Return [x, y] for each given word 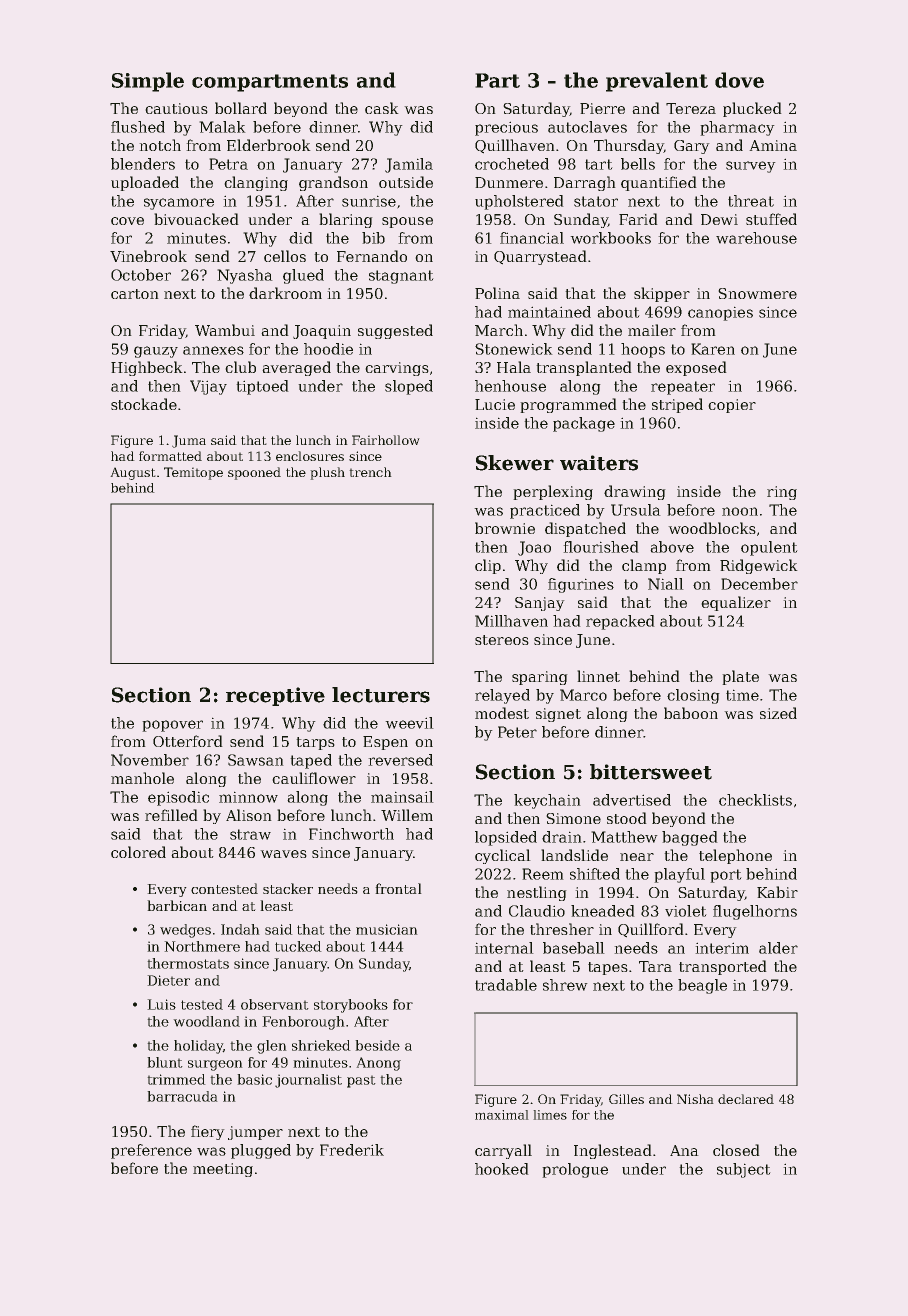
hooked [502, 1169]
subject [744, 1170]
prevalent [657, 82]
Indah [240, 929]
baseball [574, 948]
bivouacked [196, 219]
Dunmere [509, 182]
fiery [208, 1132]
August [133, 473]
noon [740, 511]
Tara [655, 966]
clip [488, 566]
